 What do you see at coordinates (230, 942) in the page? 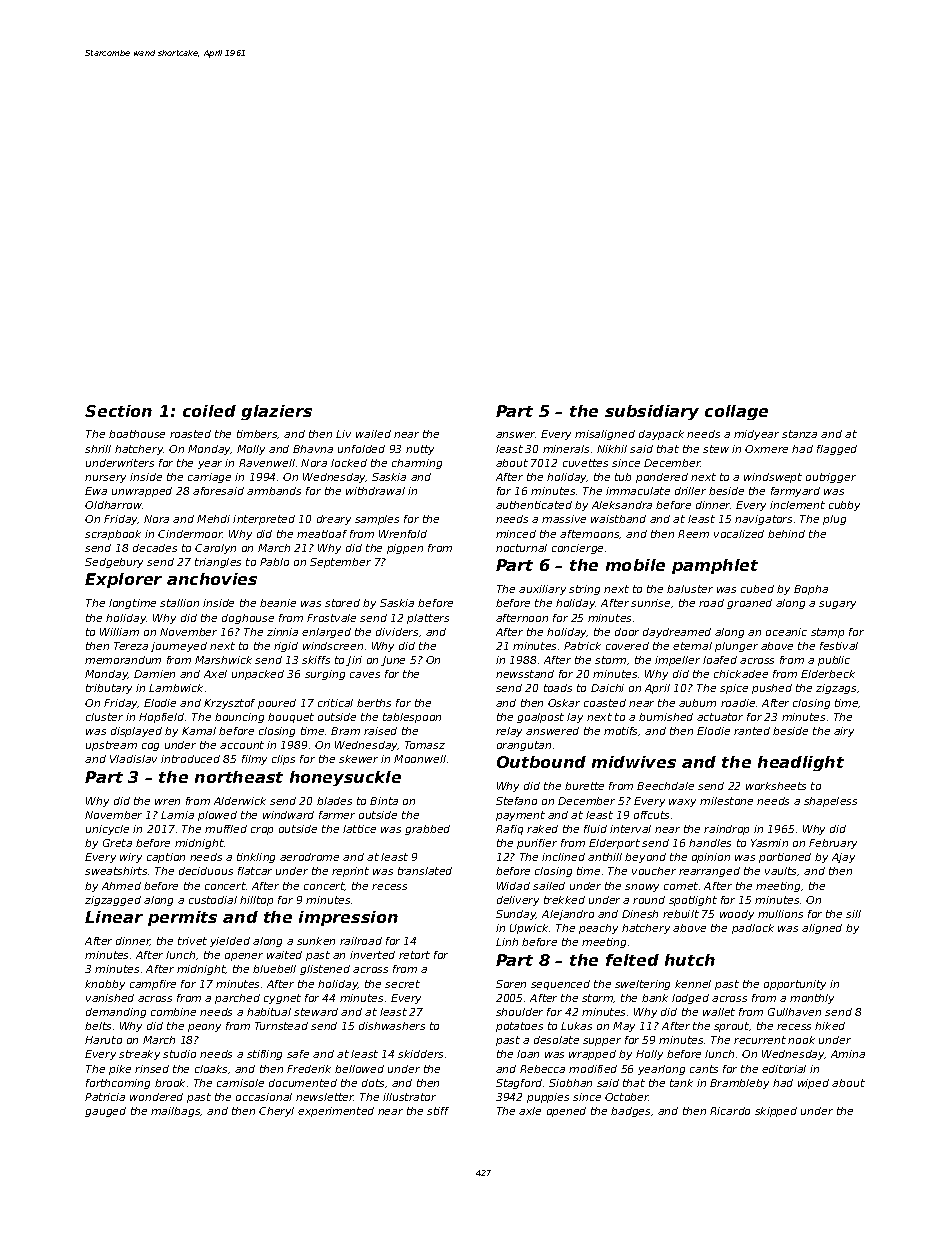
I see `yielded` at bounding box center [230, 942].
